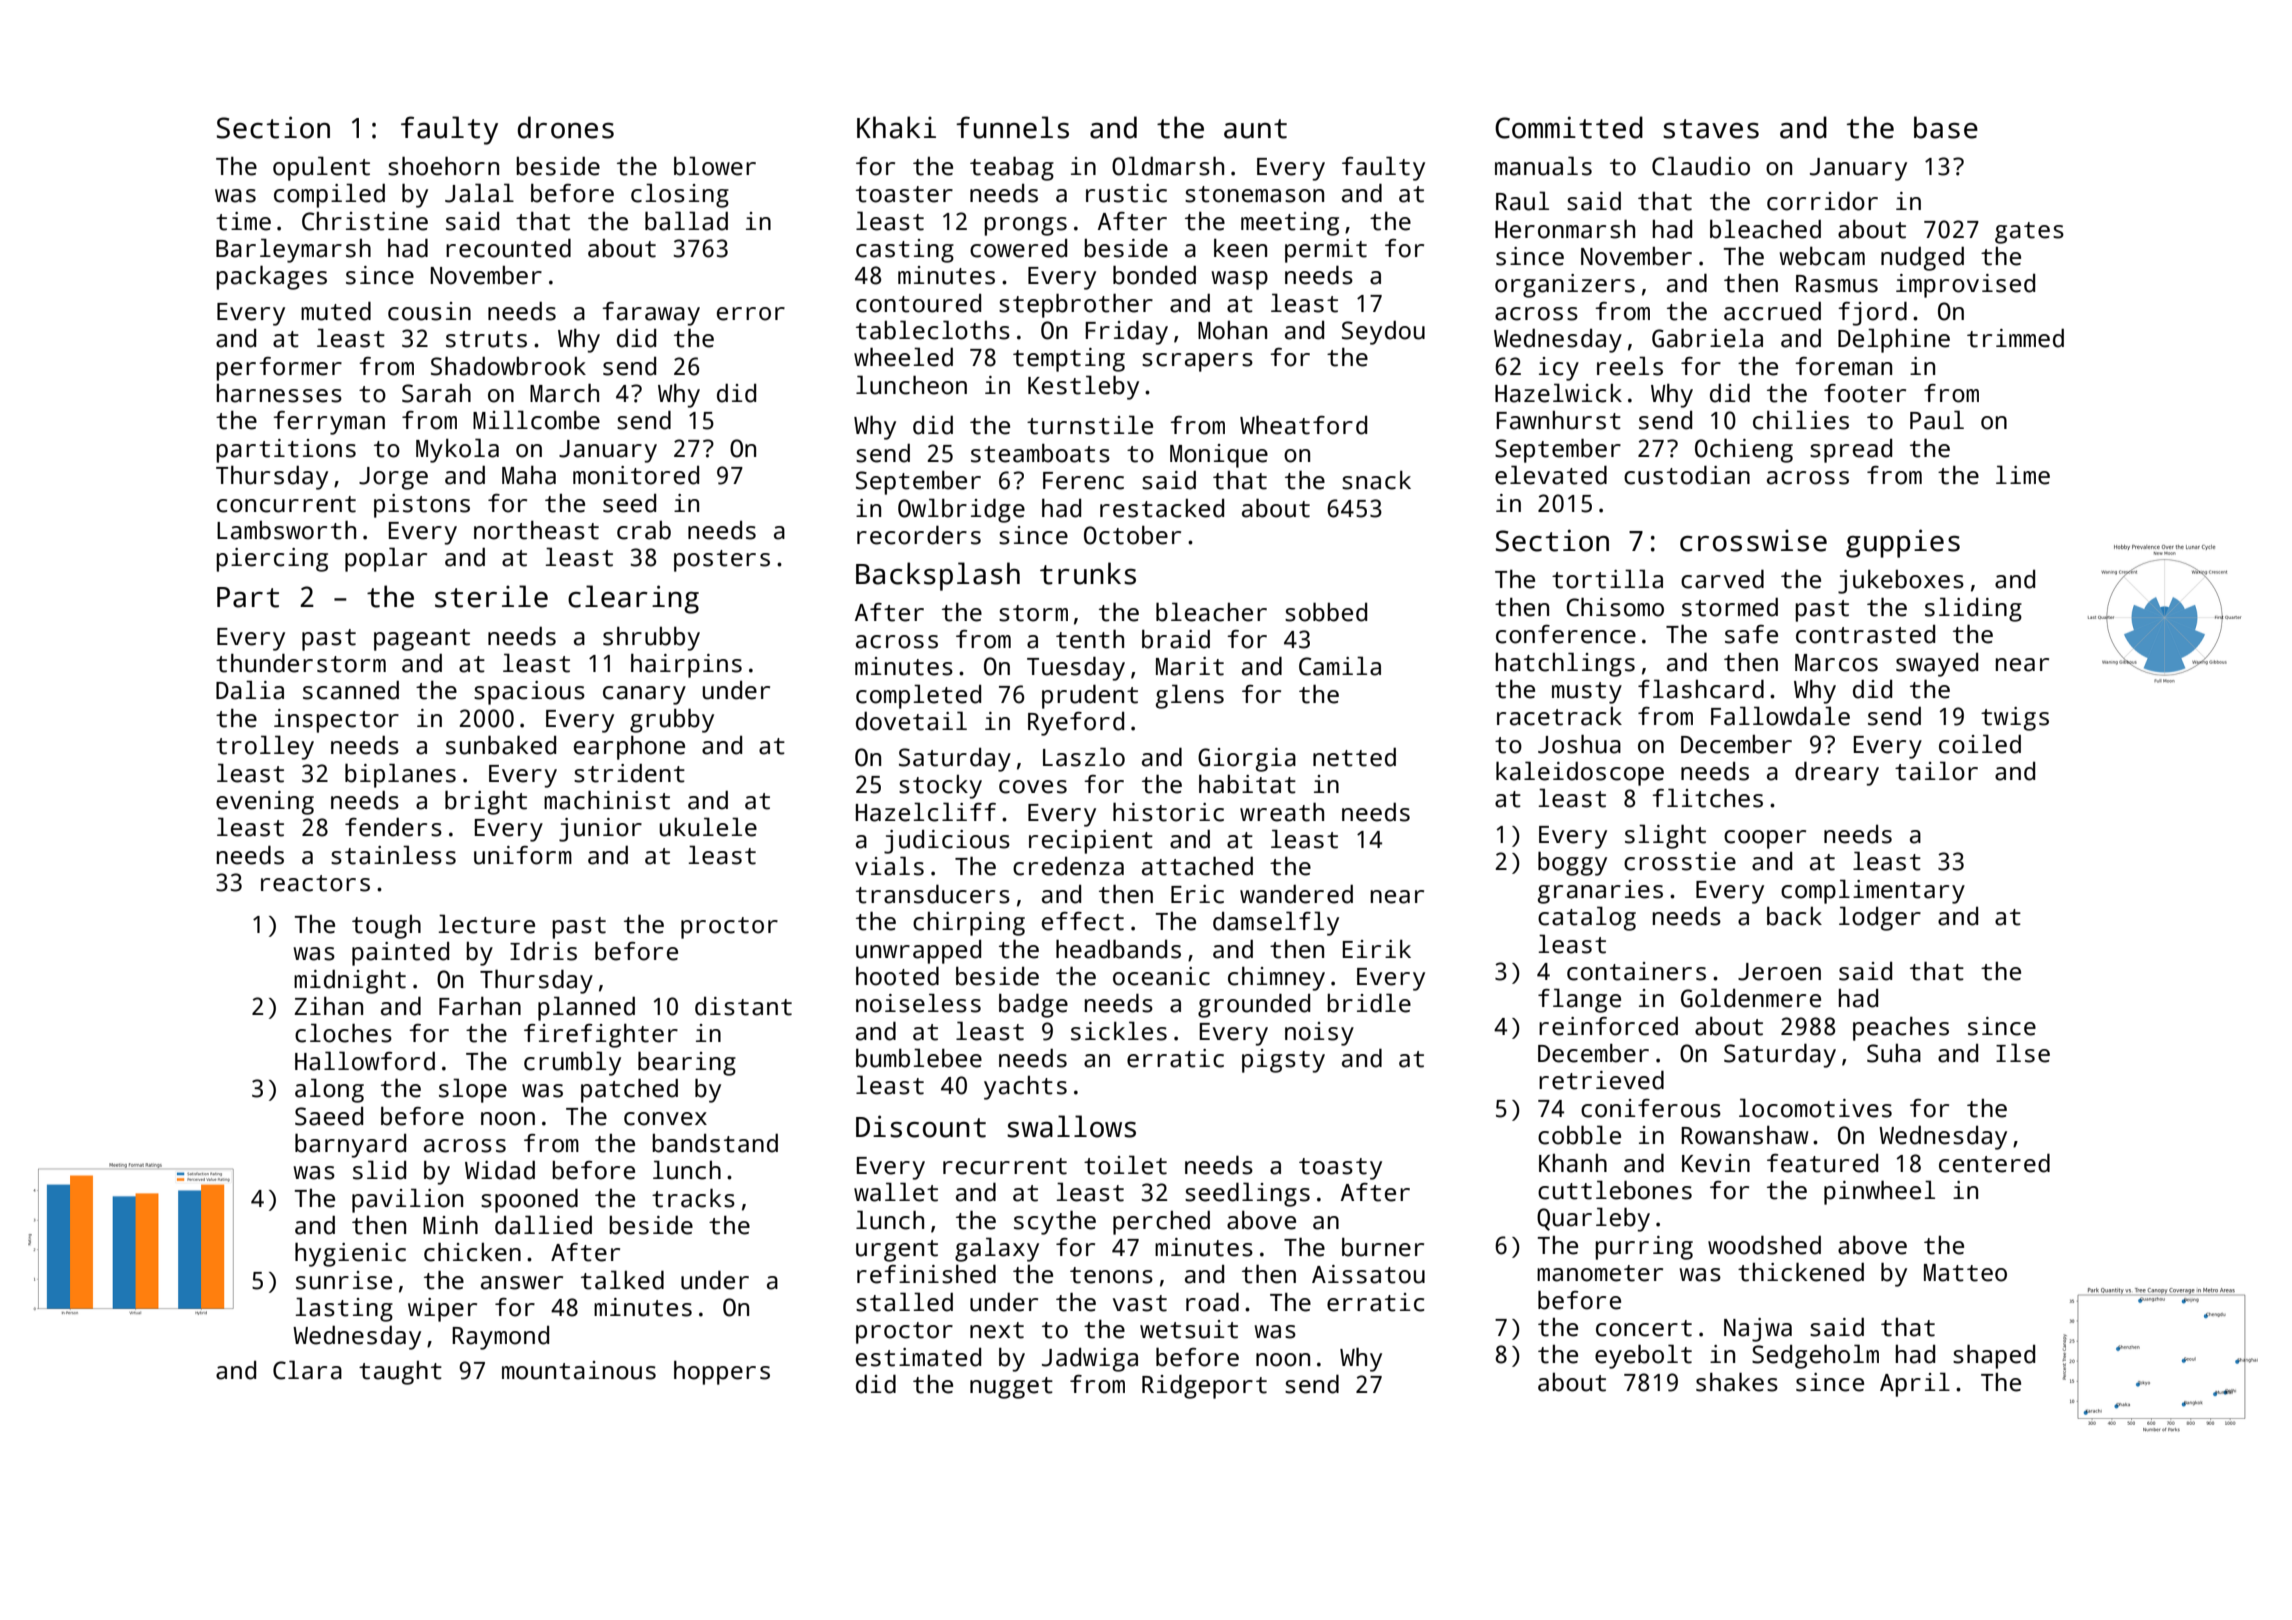 Image resolution: width=2292 pixels, height=1620 pixels. Describe the element at coordinates (422, 506) in the document. I see `pistons` at that location.
